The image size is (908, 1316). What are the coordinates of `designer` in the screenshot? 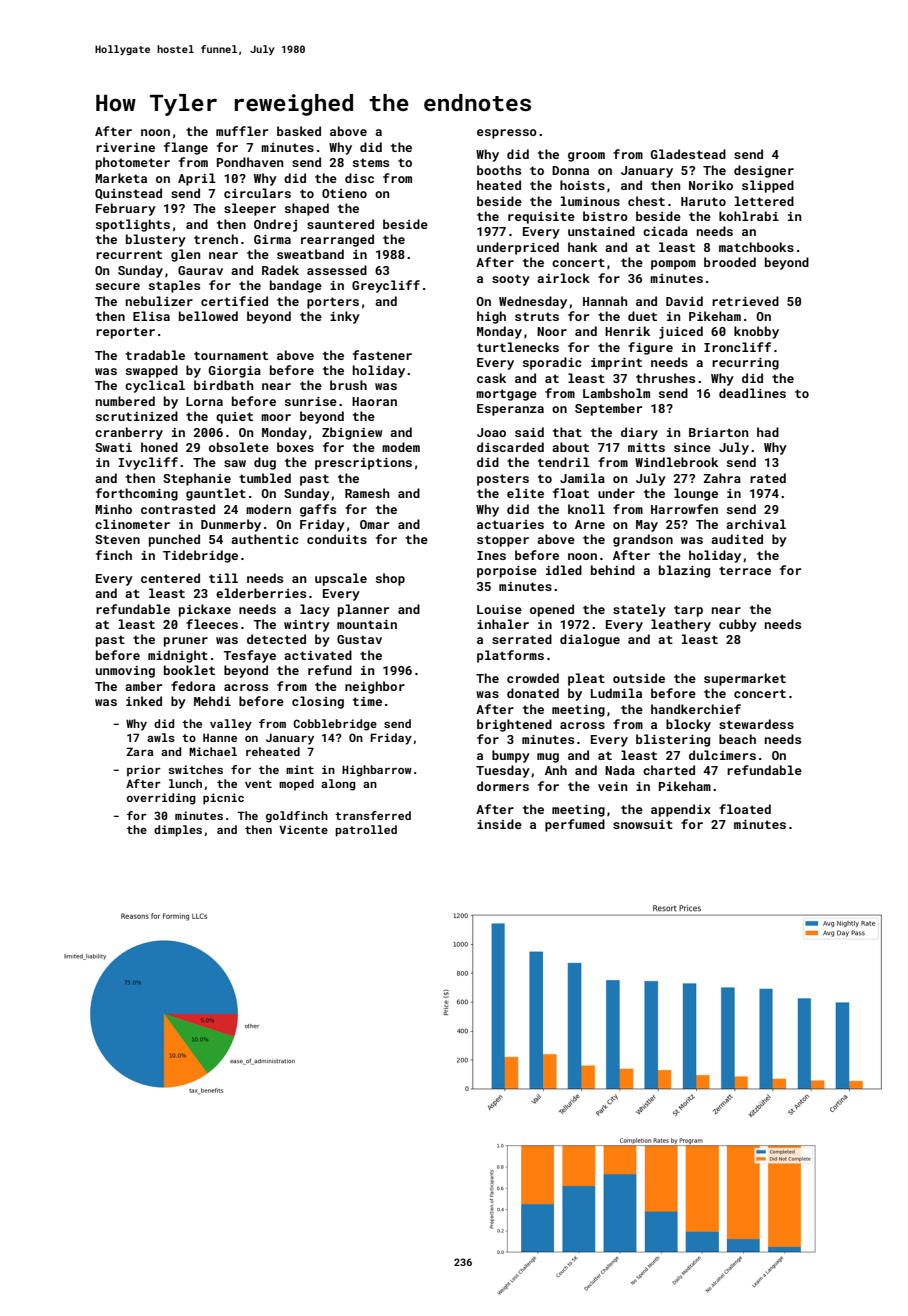 It's located at (764, 171).
